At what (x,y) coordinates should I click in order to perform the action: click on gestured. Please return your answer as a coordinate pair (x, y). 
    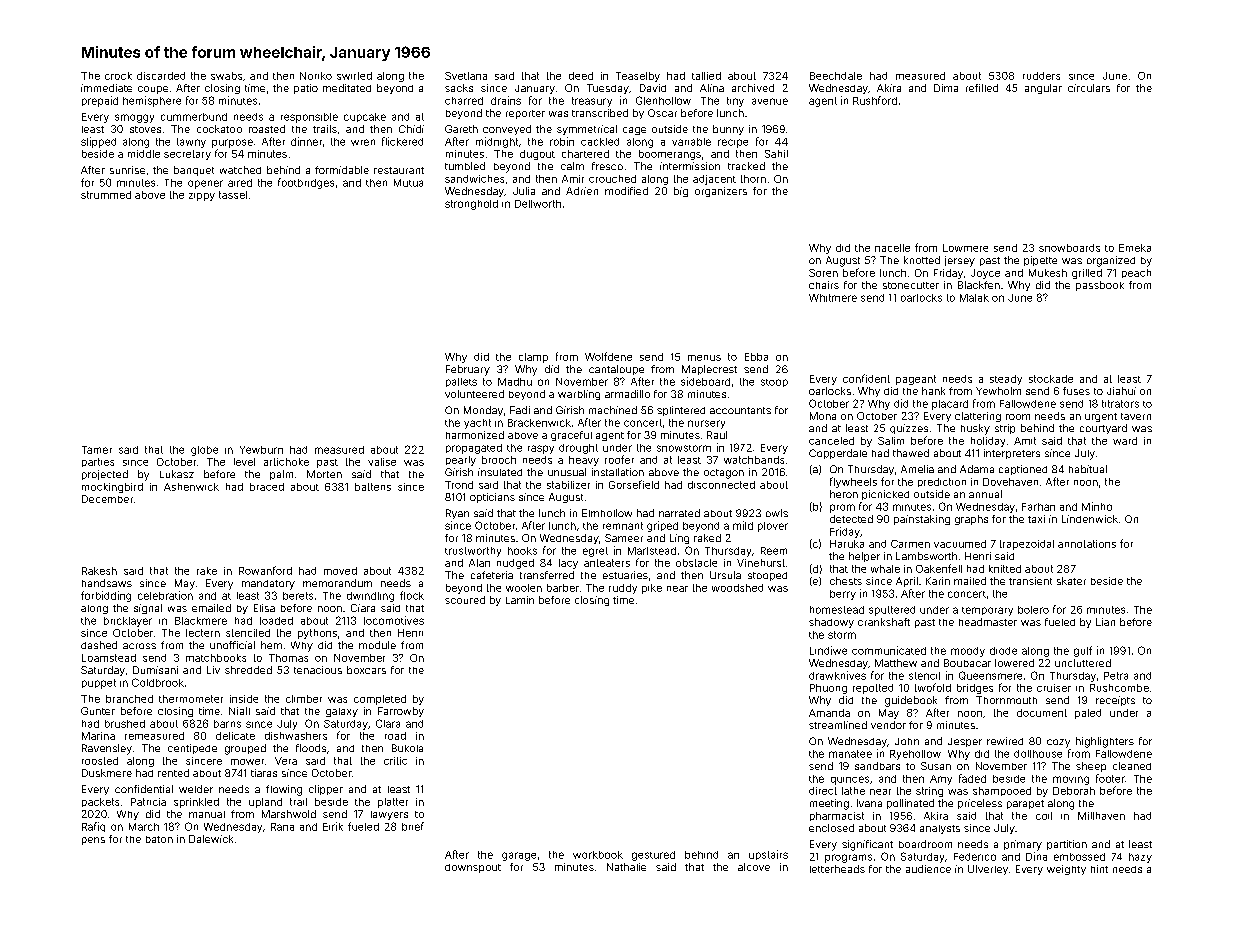
    Looking at the image, I should click on (653, 856).
